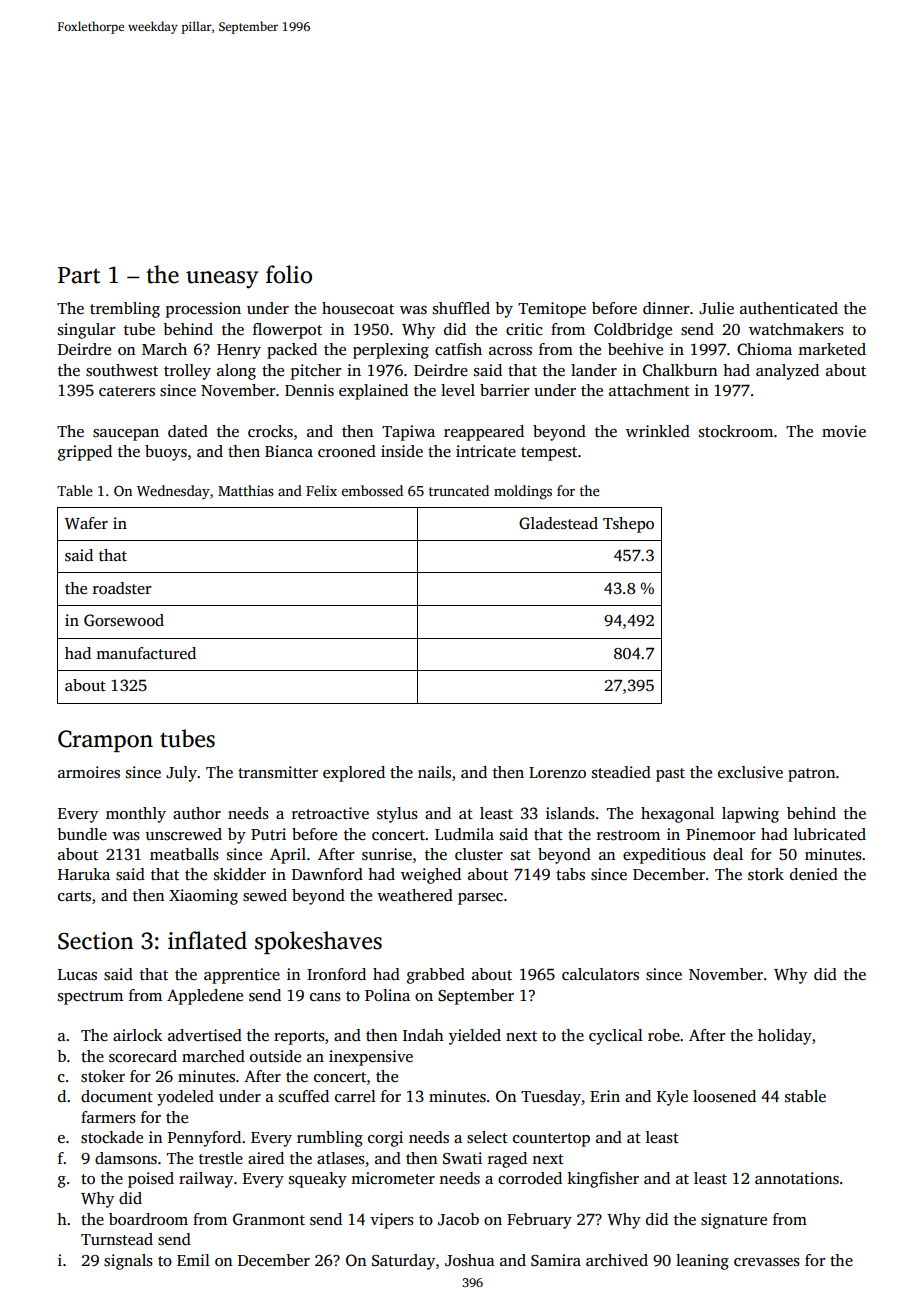 The width and height of the page is (924, 1308). I want to click on loosened, so click(724, 1096).
